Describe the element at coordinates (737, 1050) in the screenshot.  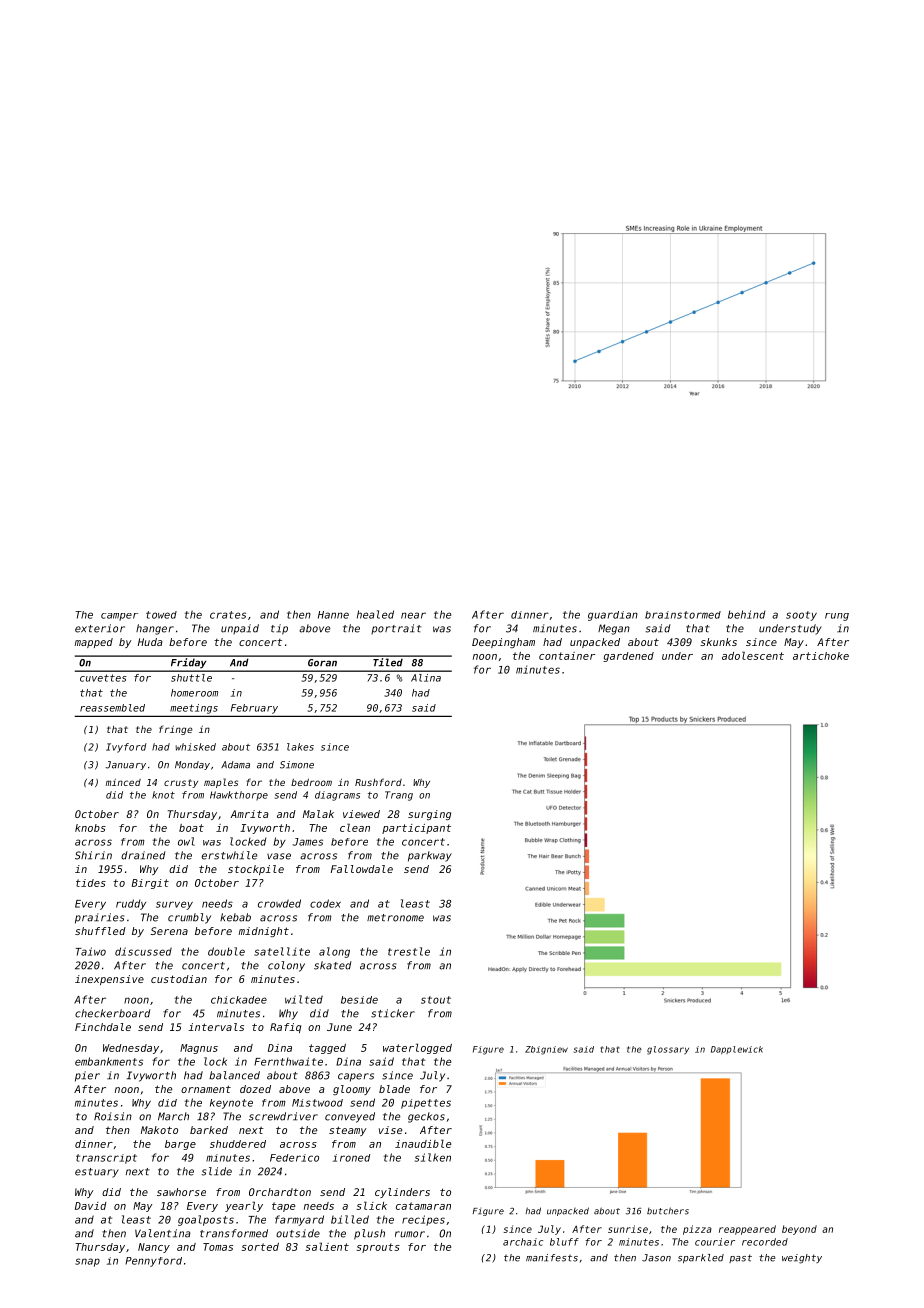
I see `Dapplewick` at that location.
